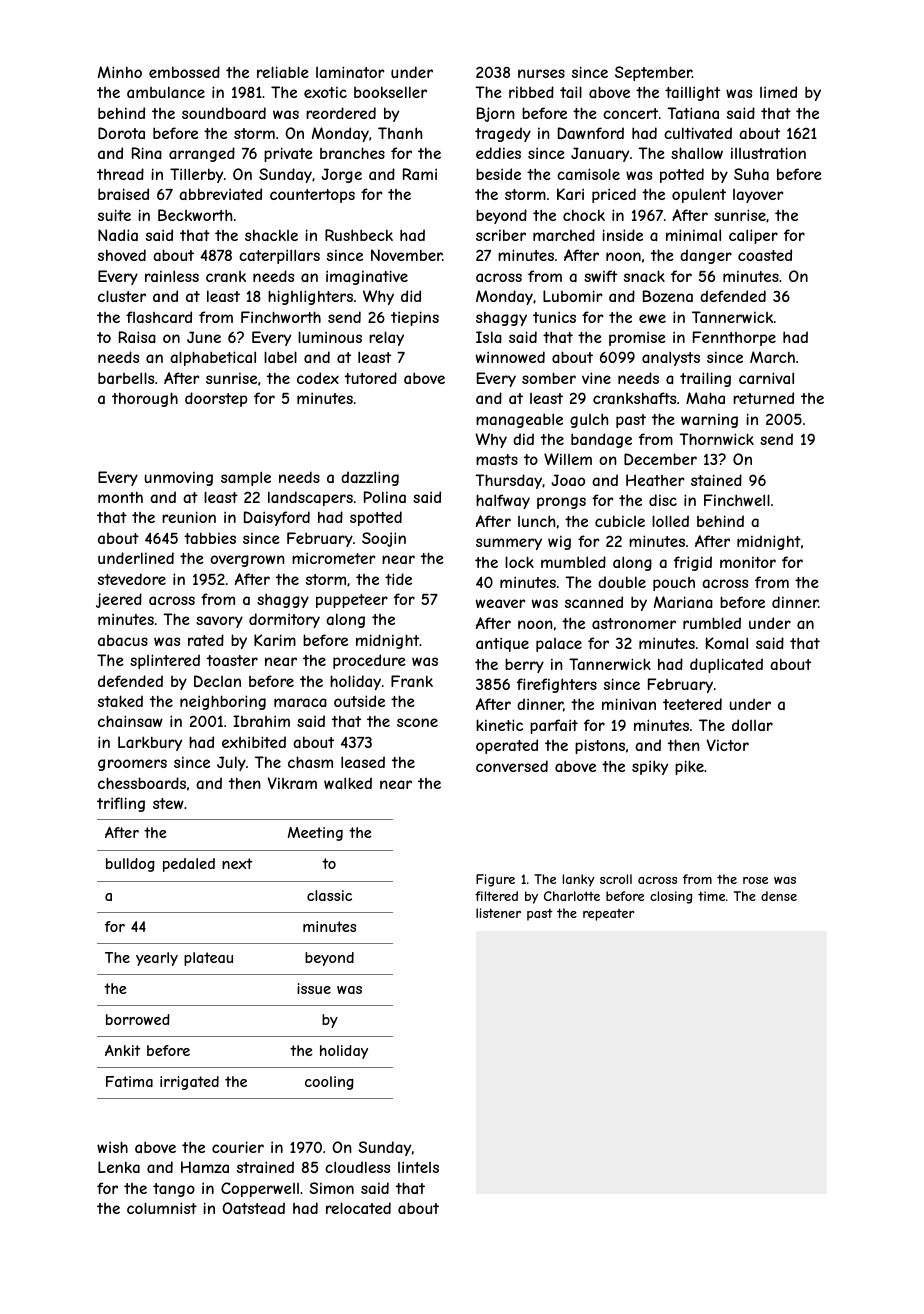 The image size is (924, 1314). I want to click on laminator, so click(350, 72).
